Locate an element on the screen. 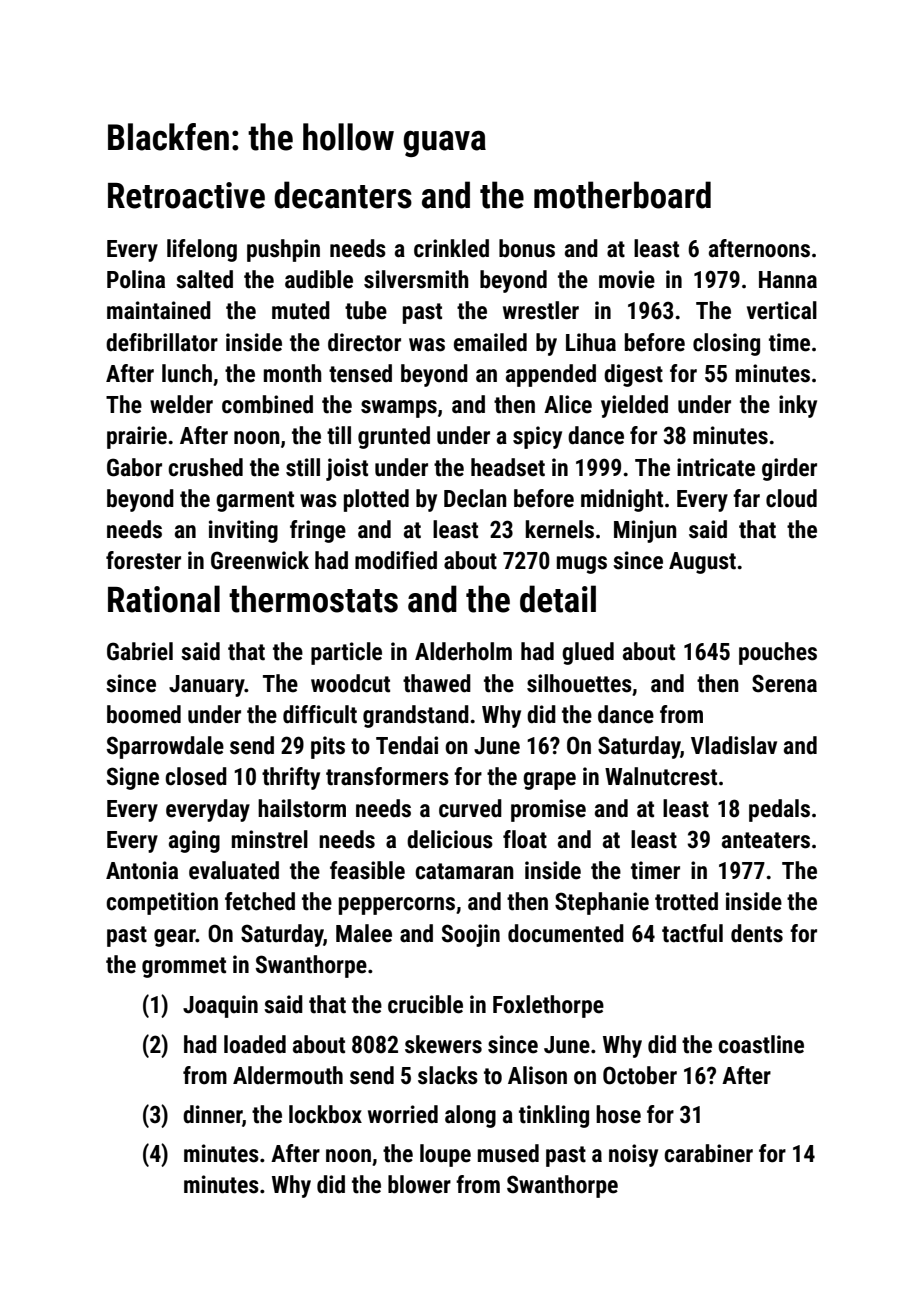  carabiner is located at coordinates (708, 1153).
